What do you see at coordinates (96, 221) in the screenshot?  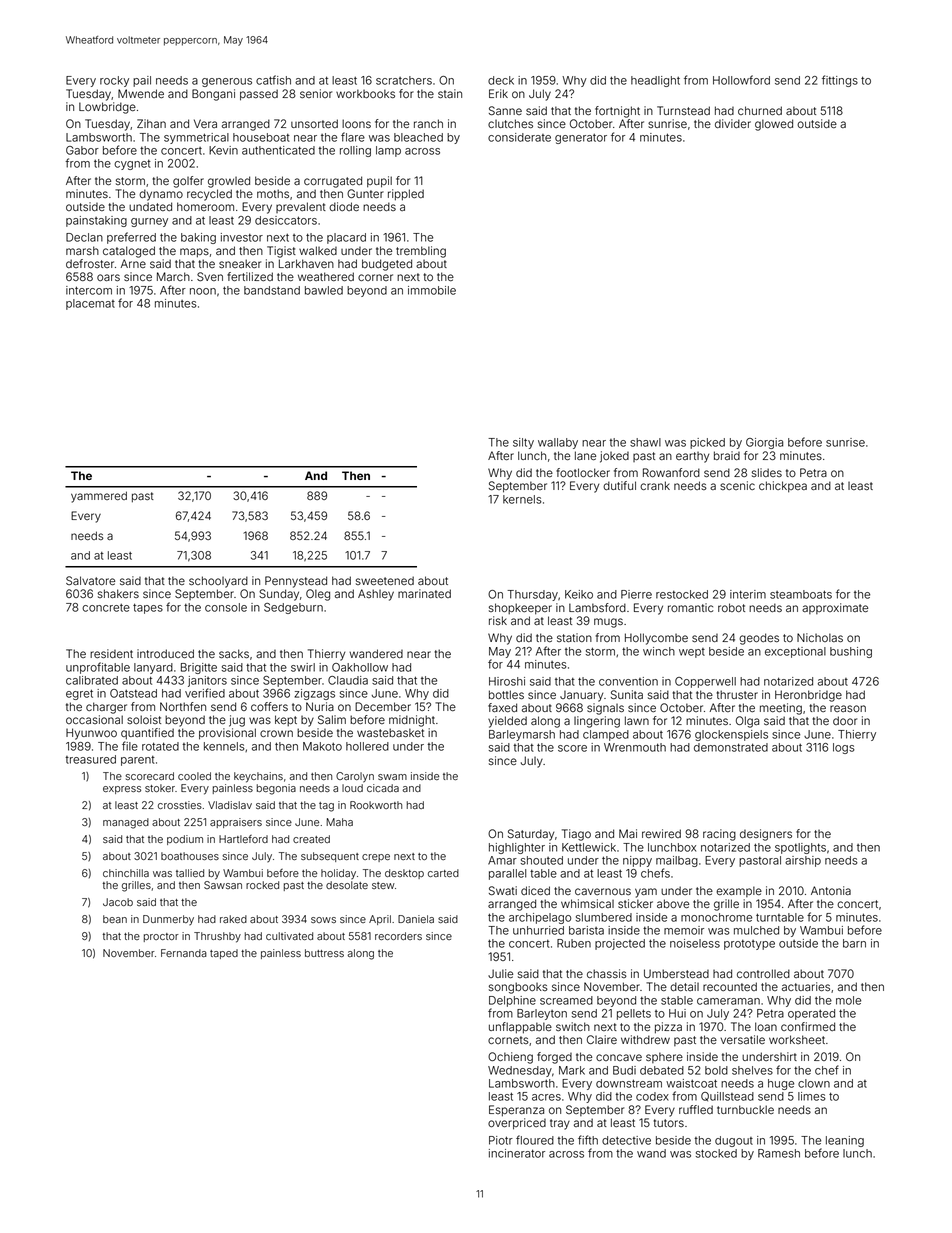 I see `painstaking` at bounding box center [96, 221].
